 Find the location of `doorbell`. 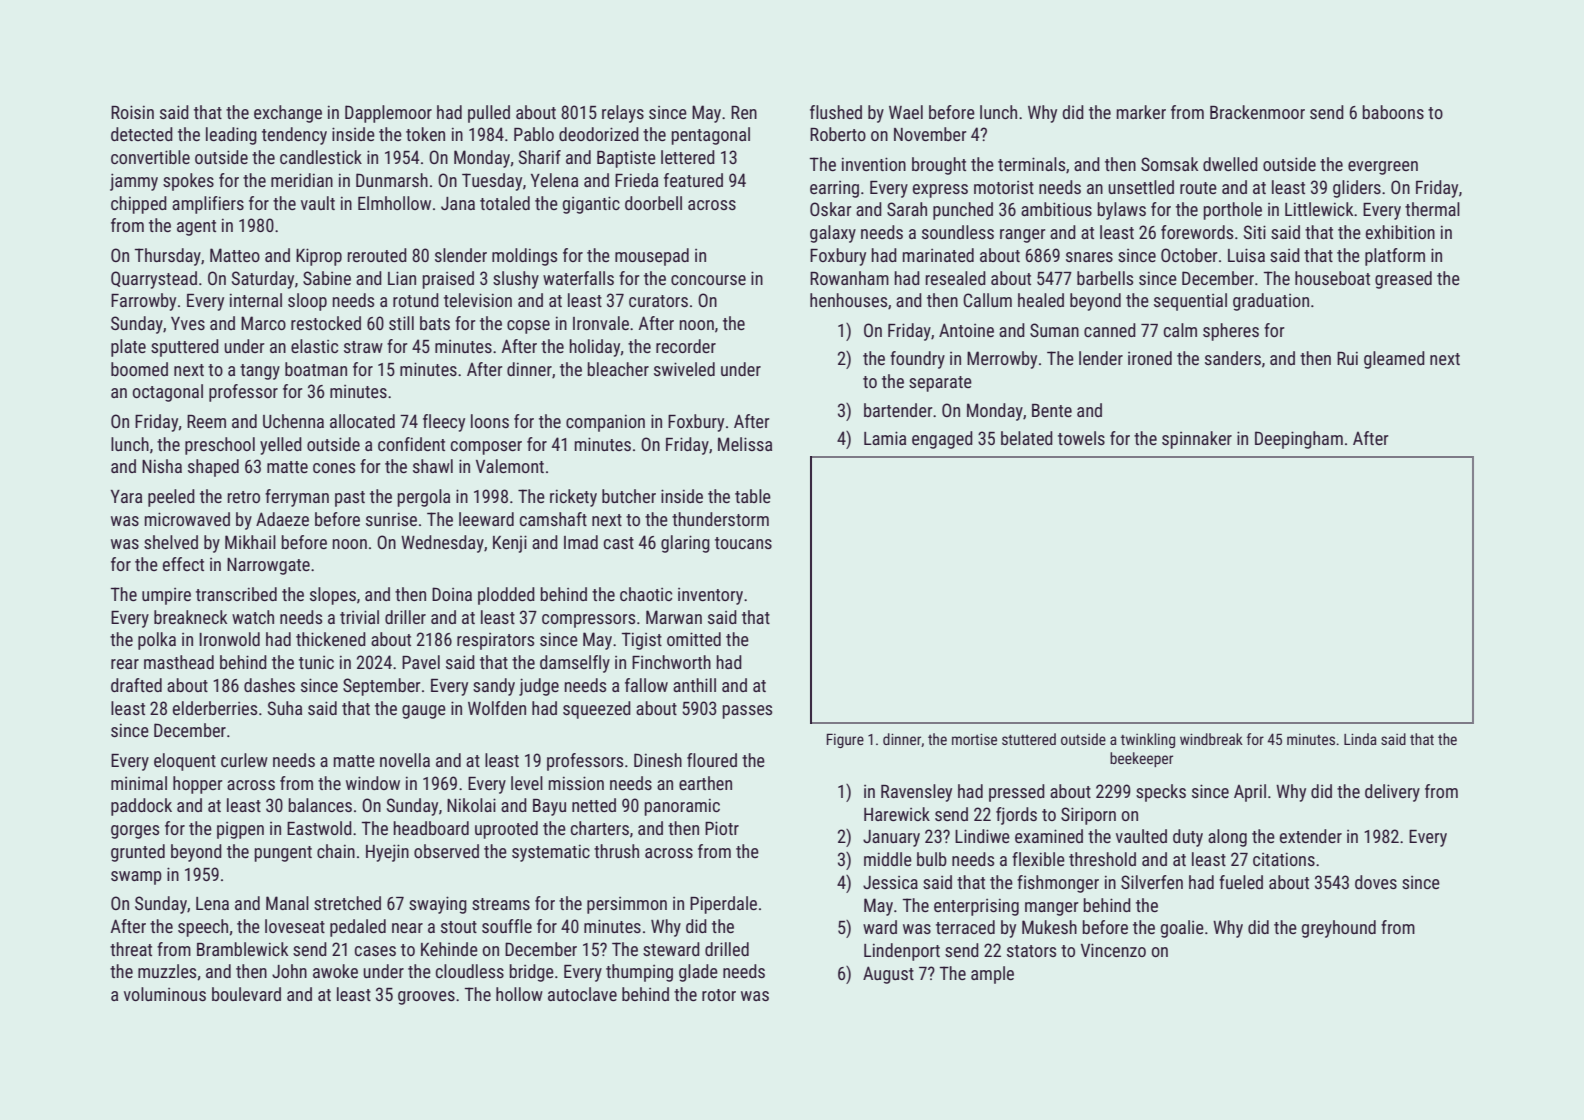

doorbell is located at coordinates (653, 203).
